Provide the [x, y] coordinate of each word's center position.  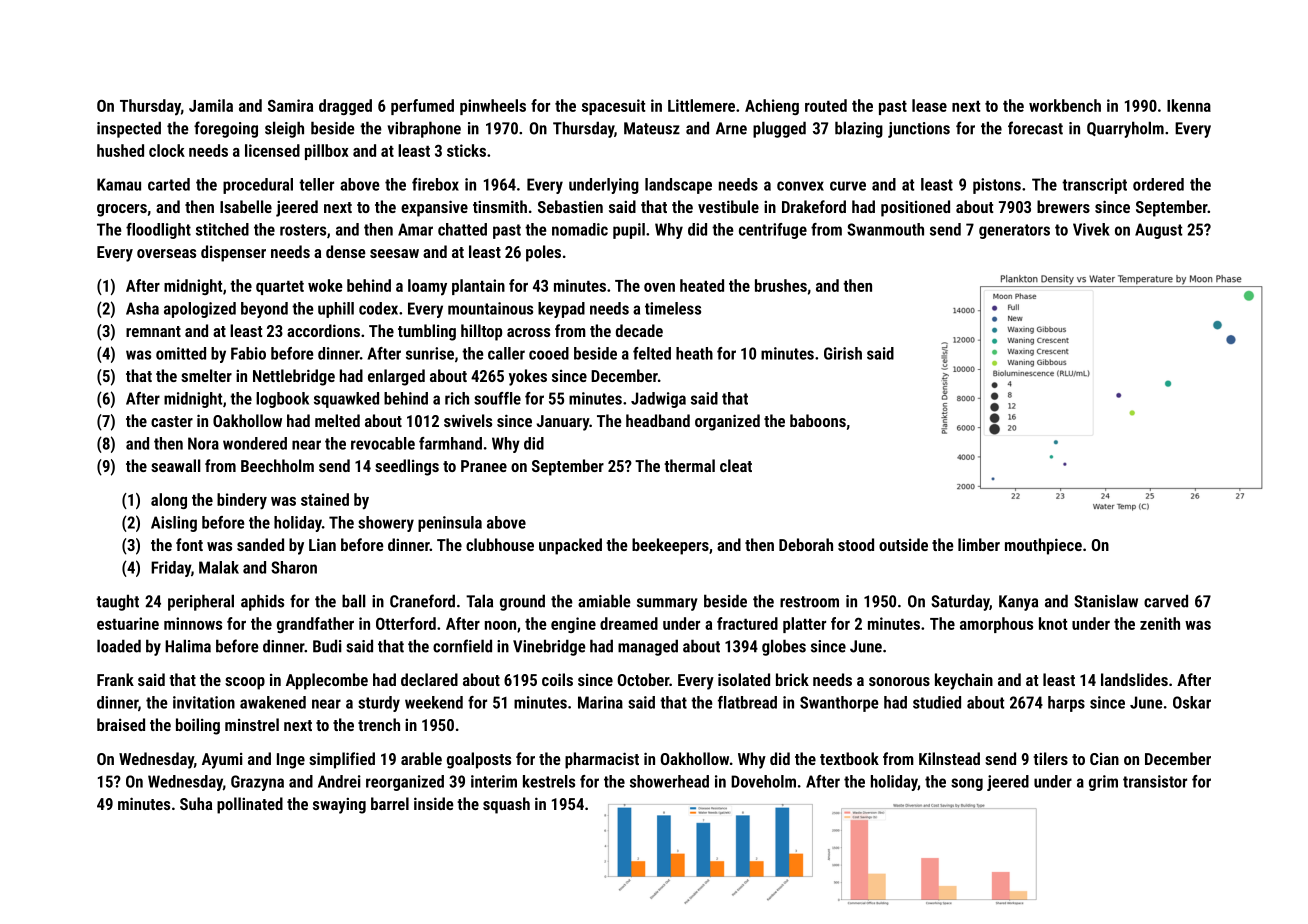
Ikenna [1189, 105]
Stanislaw [1106, 601]
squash [506, 805]
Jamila [211, 105]
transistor [1155, 781]
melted [337, 420]
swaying [339, 806]
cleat [736, 465]
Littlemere [701, 105]
